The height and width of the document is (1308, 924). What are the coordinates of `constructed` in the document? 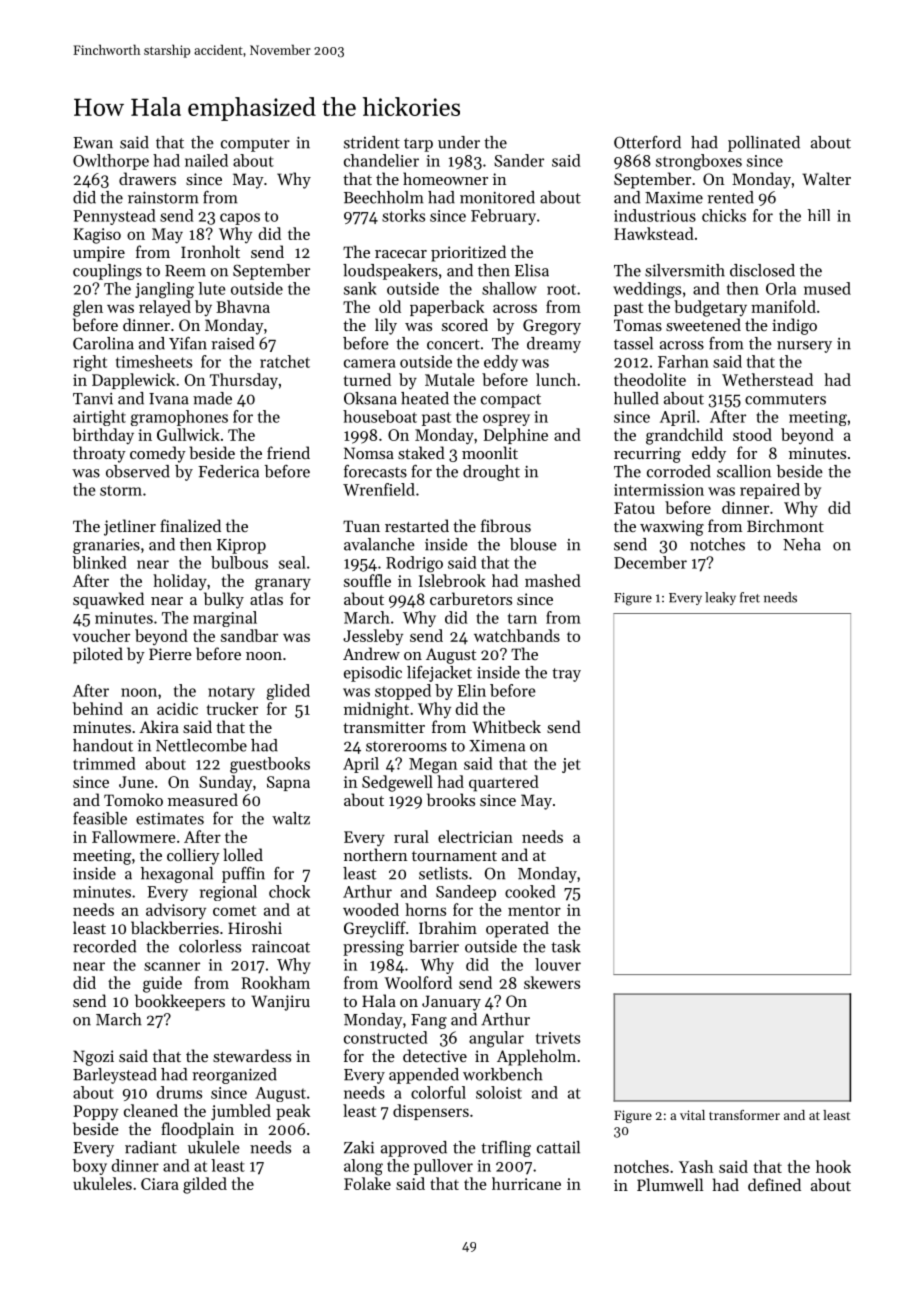 It's located at (386, 1037).
